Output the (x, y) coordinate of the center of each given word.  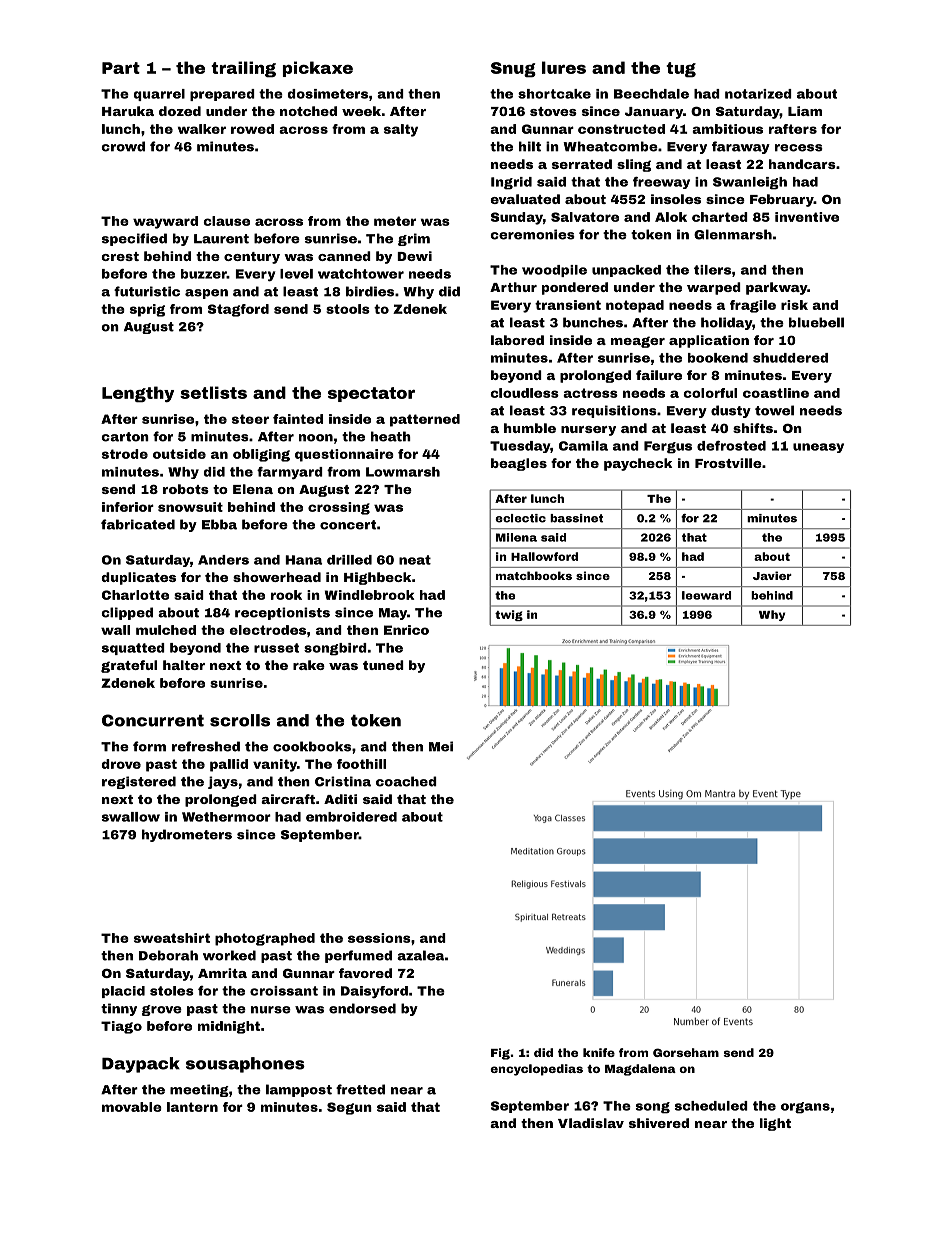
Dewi (414, 256)
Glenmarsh (733, 234)
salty (401, 130)
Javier (772, 575)
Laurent (221, 239)
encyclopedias (536, 1070)
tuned (383, 665)
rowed (252, 129)
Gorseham (686, 1052)
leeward (706, 595)
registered (139, 782)
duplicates (138, 578)
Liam (805, 111)
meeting (199, 1090)
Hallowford (544, 556)
